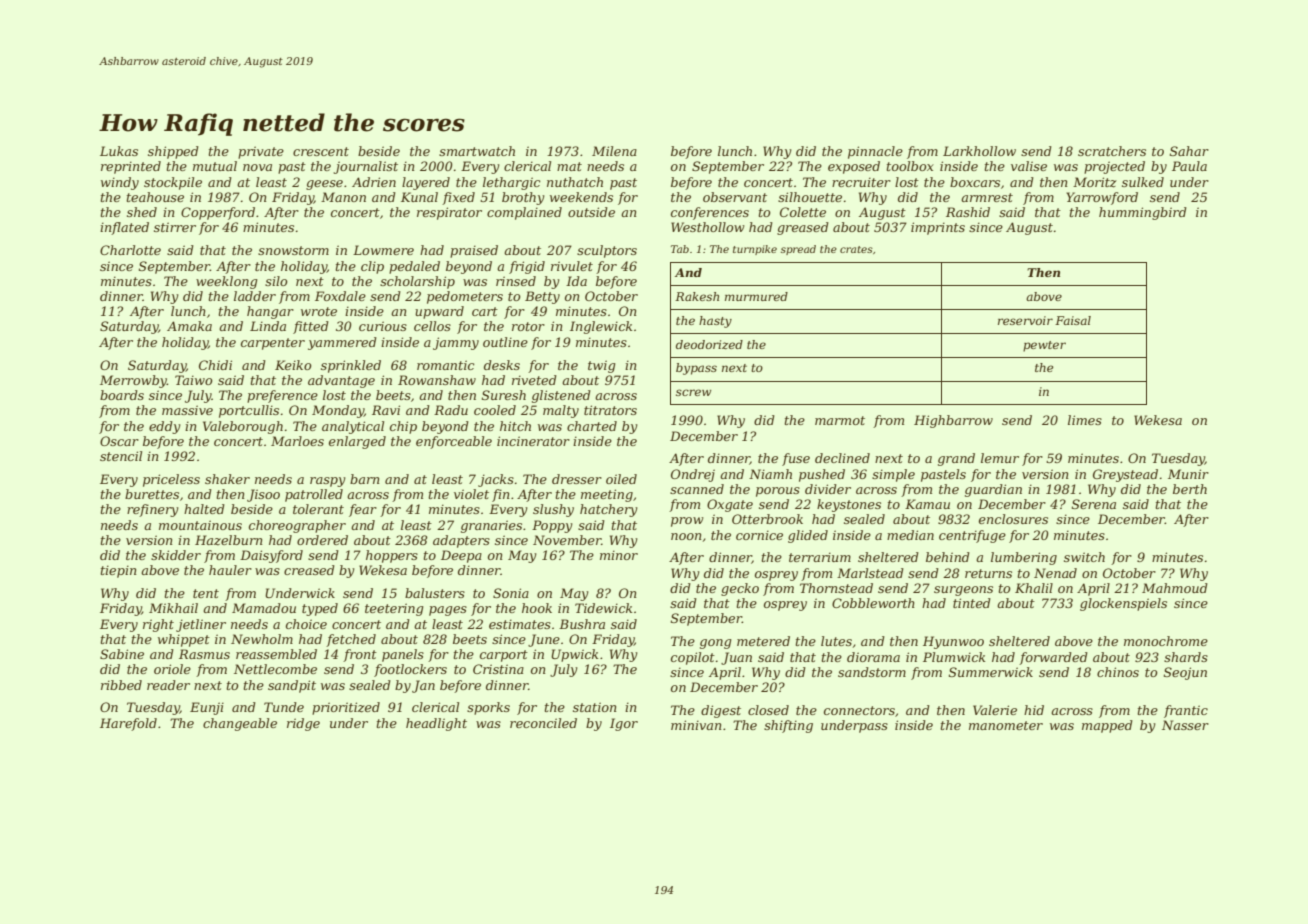 This page has height=924, width=1308. I want to click on changeable, so click(240, 724).
